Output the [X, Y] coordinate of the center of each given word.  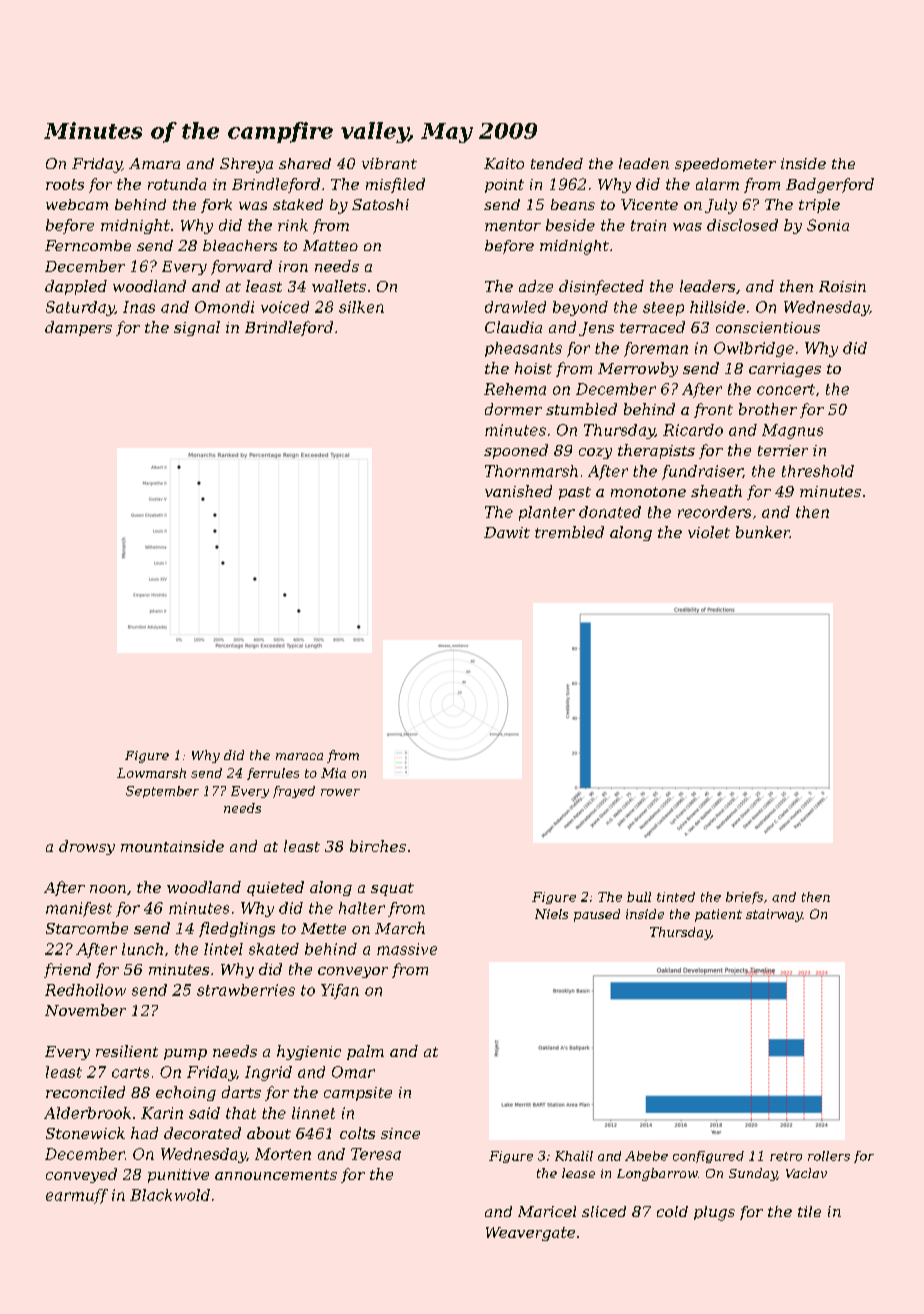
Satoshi [380, 204]
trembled [569, 532]
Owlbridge [754, 349]
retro [786, 1156]
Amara [154, 163]
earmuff [77, 1196]
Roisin [842, 286]
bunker [763, 532]
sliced [604, 1211]
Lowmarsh [151, 773]
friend [67, 970]
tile [809, 1211]
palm [365, 1052]
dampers [78, 328]
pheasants [523, 349]
